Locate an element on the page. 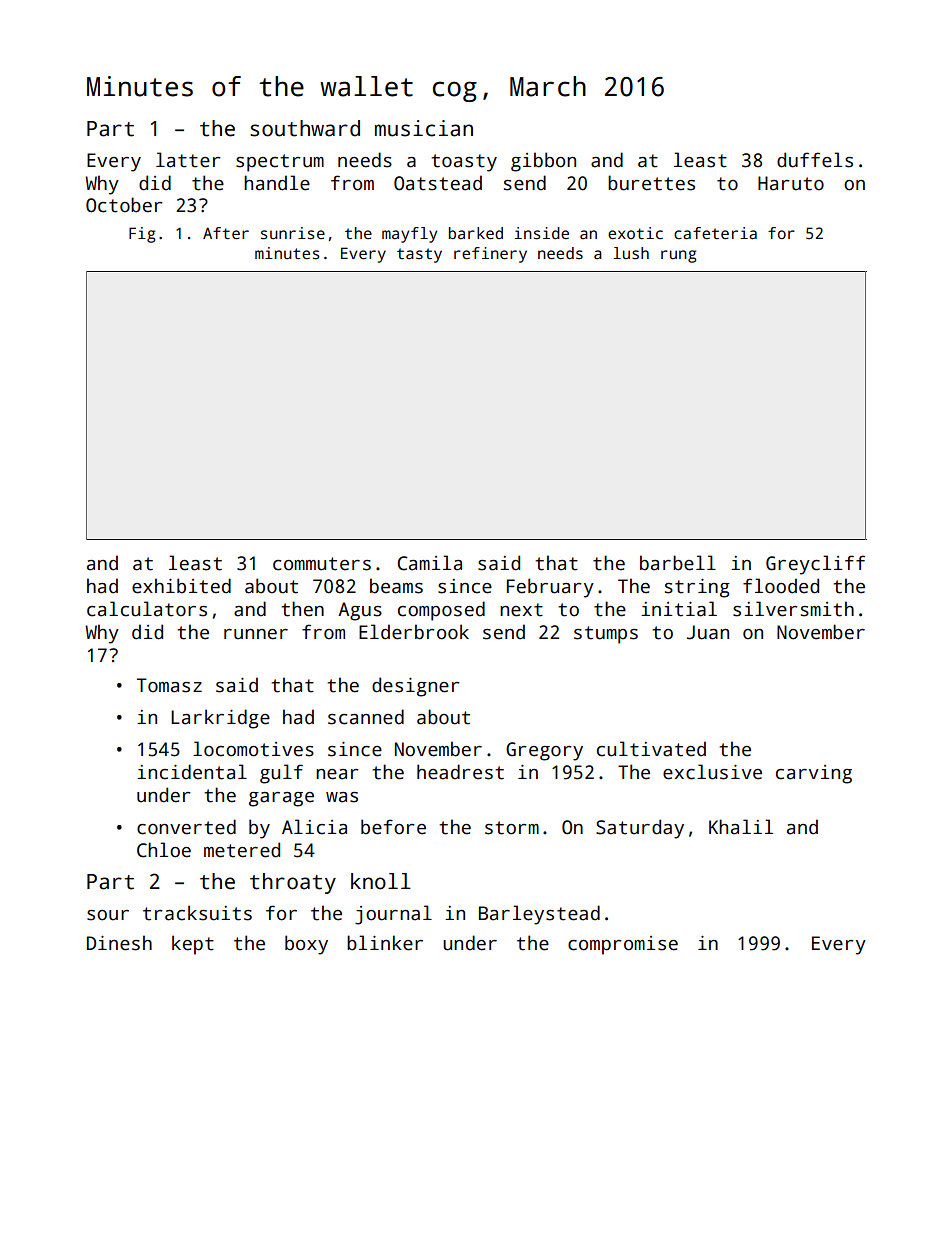 The height and width of the image is (1233, 952). blinker is located at coordinates (385, 943).
